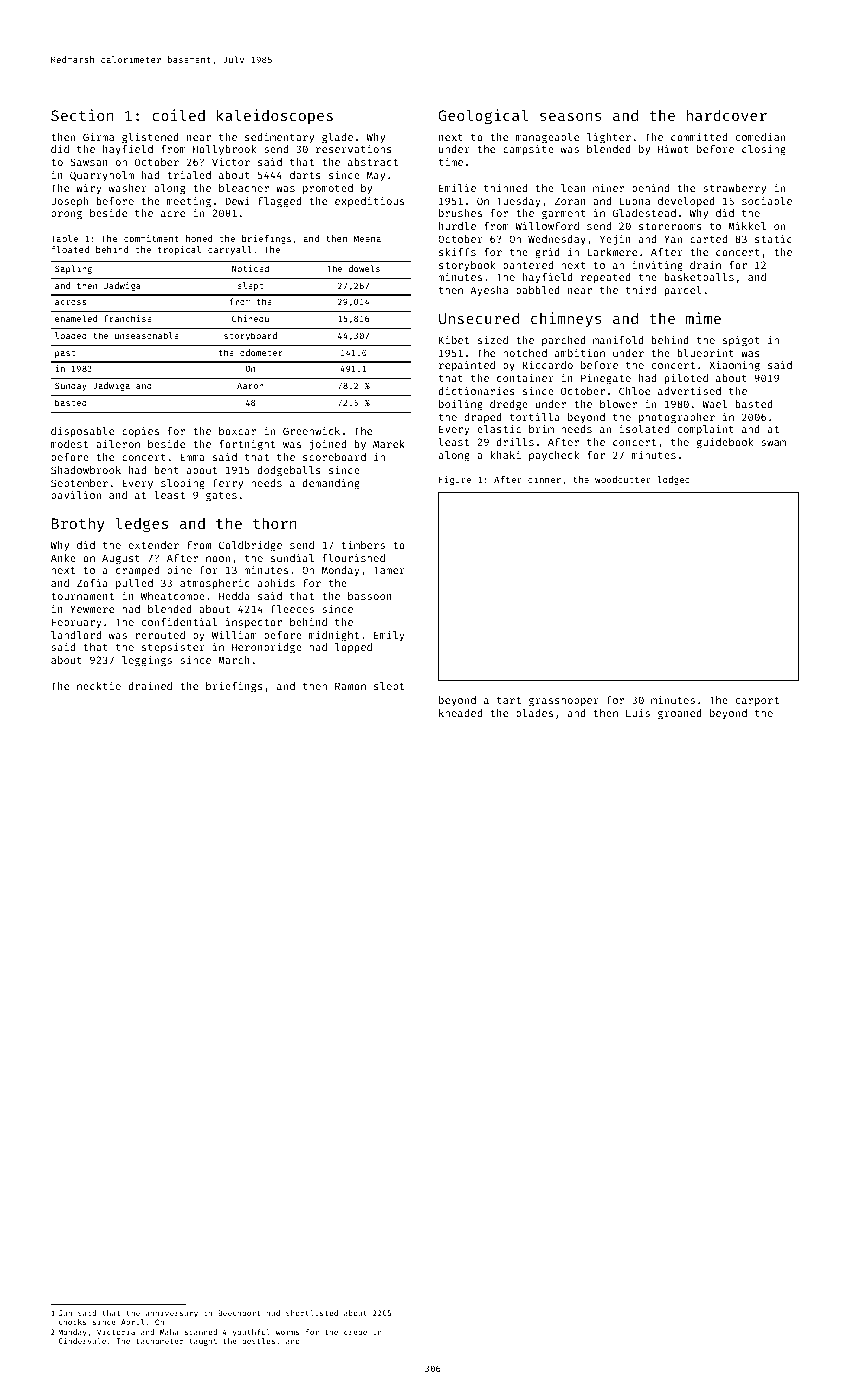 This page has width=849, height=1400. I want to click on hardcover, so click(727, 115).
